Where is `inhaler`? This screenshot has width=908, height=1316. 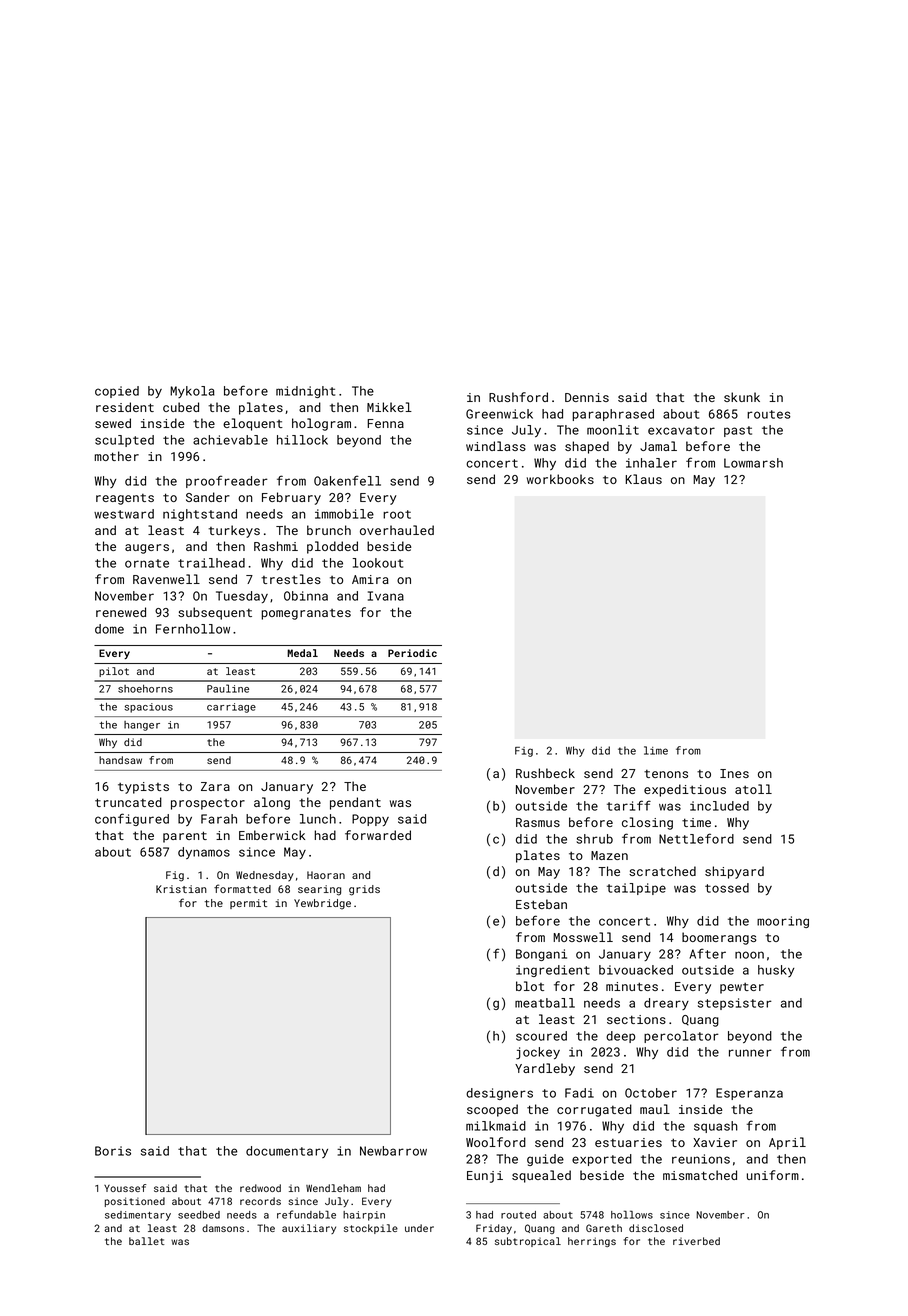 inhaler is located at coordinates (651, 463).
